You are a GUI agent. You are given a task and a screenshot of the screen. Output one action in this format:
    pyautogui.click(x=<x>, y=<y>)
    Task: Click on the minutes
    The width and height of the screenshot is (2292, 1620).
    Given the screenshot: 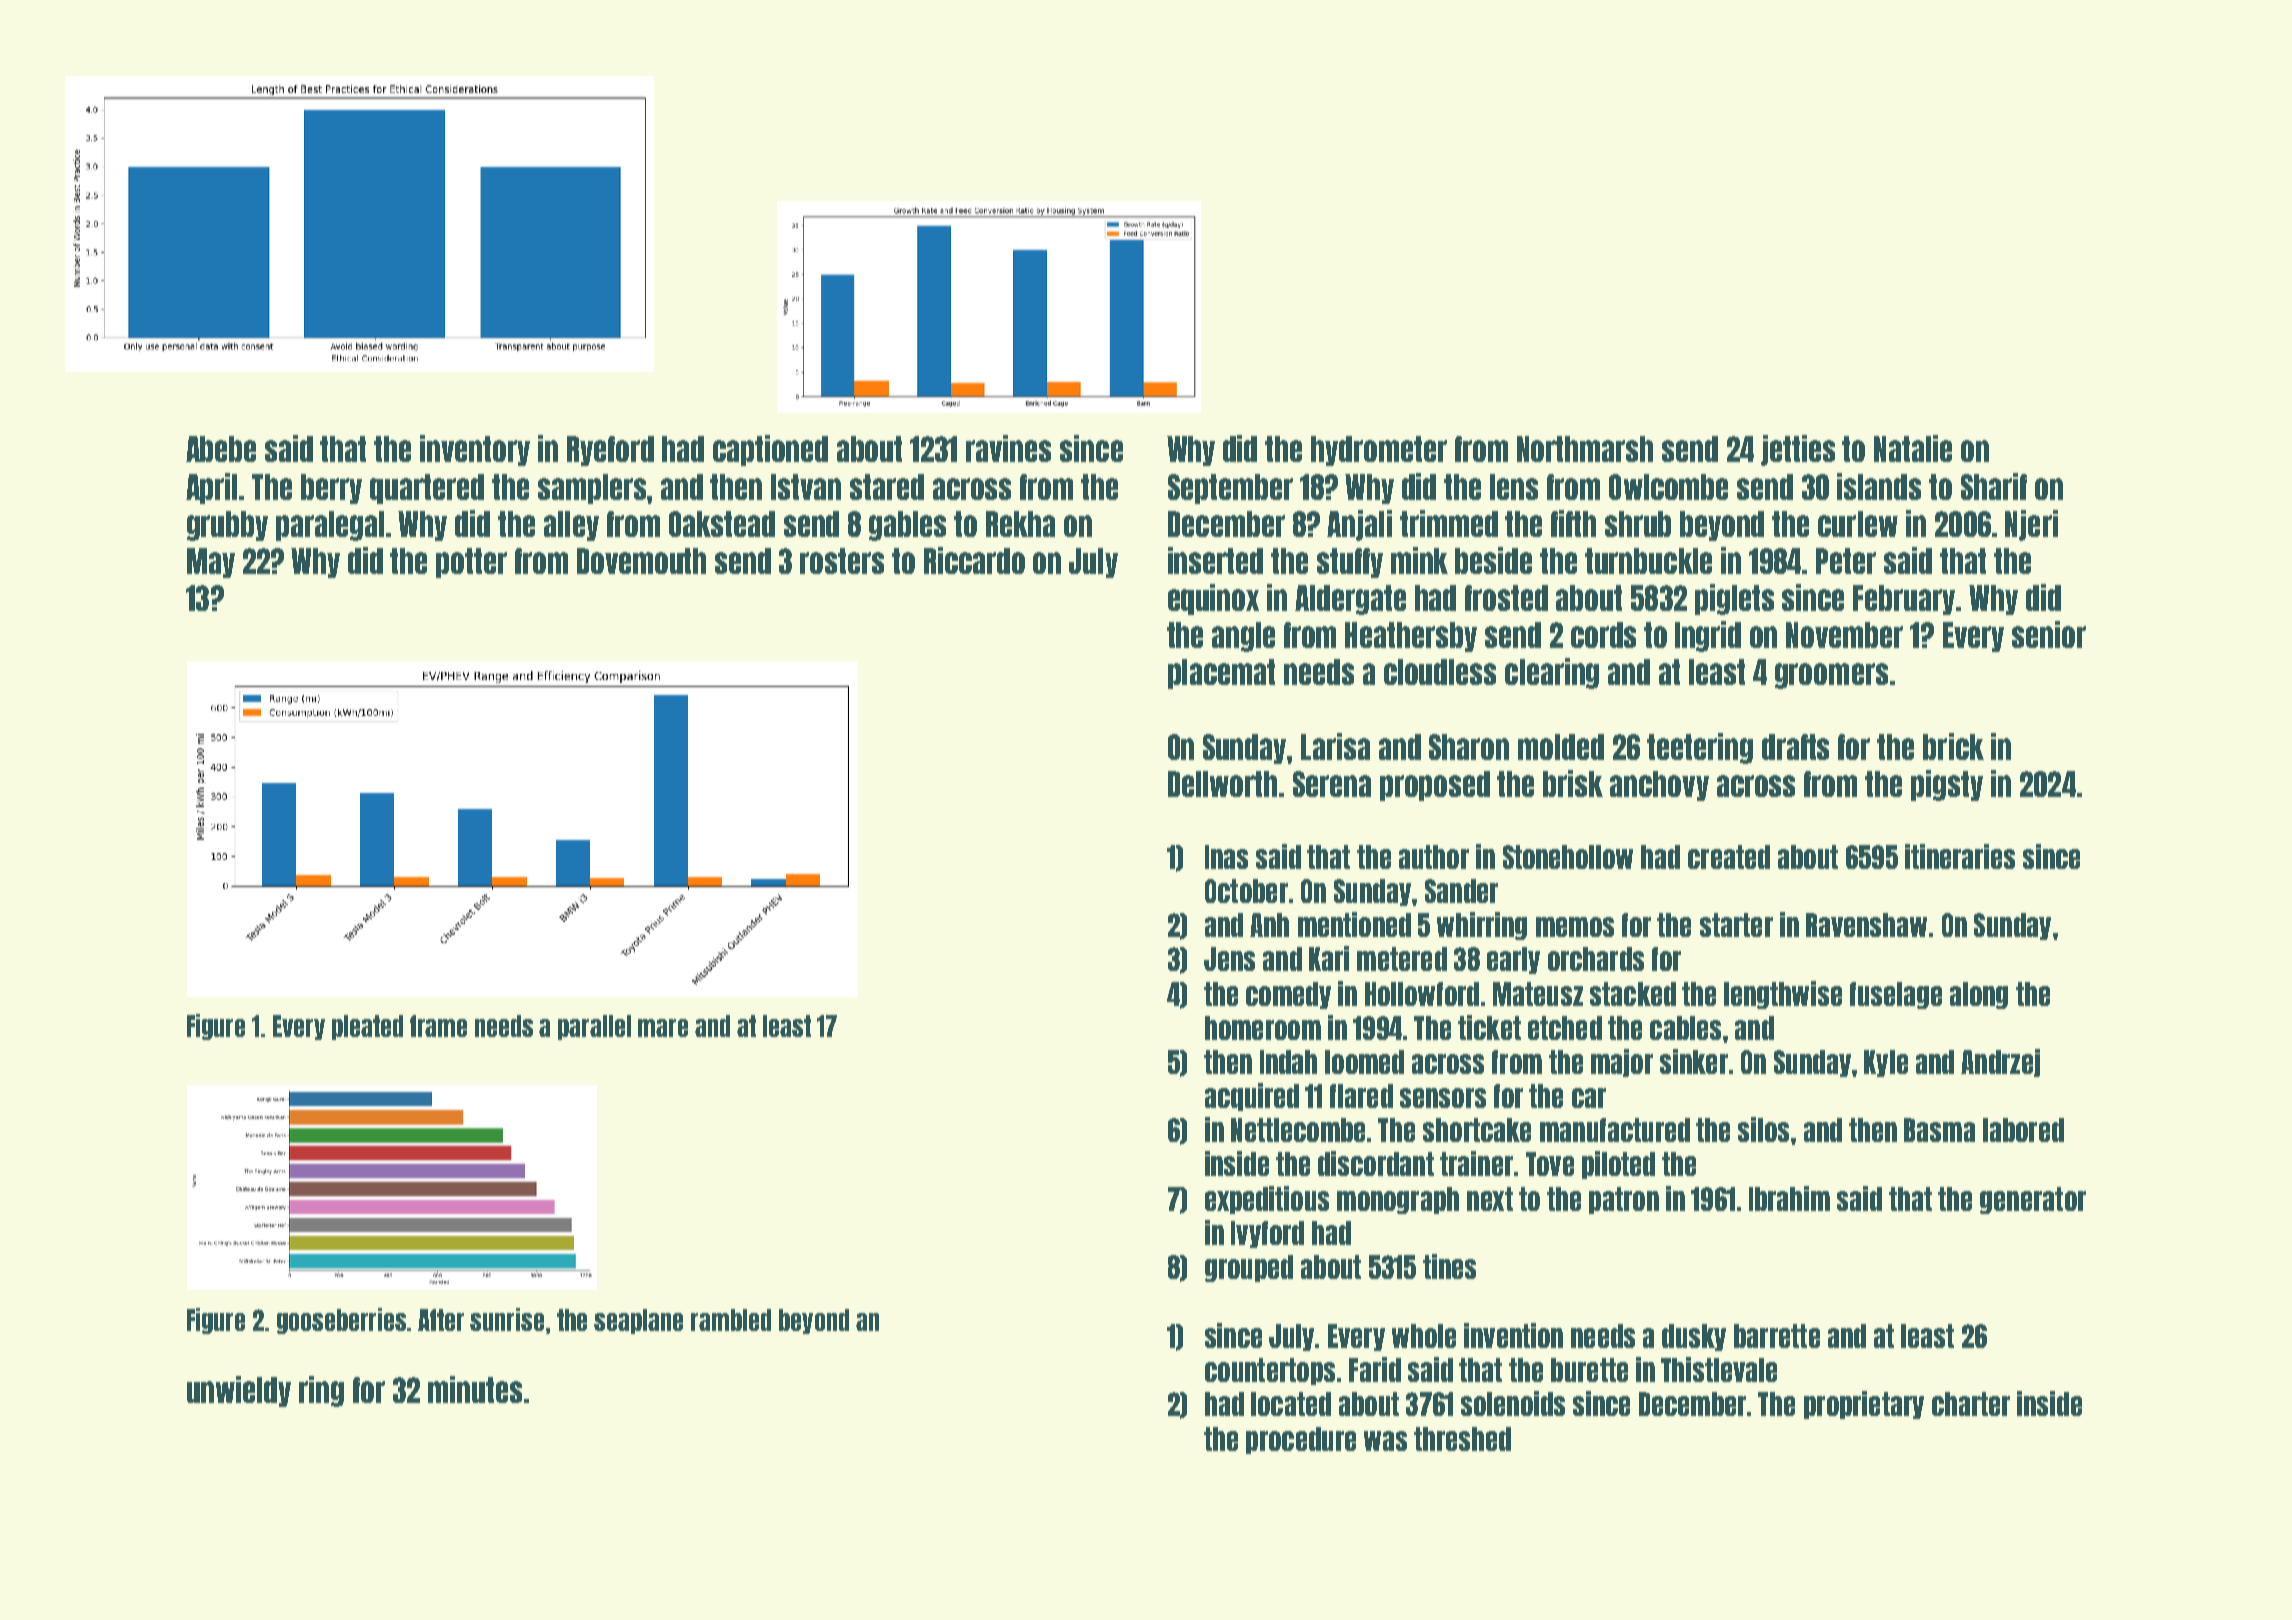 What is the action you would take?
    pyautogui.click(x=475, y=1389)
